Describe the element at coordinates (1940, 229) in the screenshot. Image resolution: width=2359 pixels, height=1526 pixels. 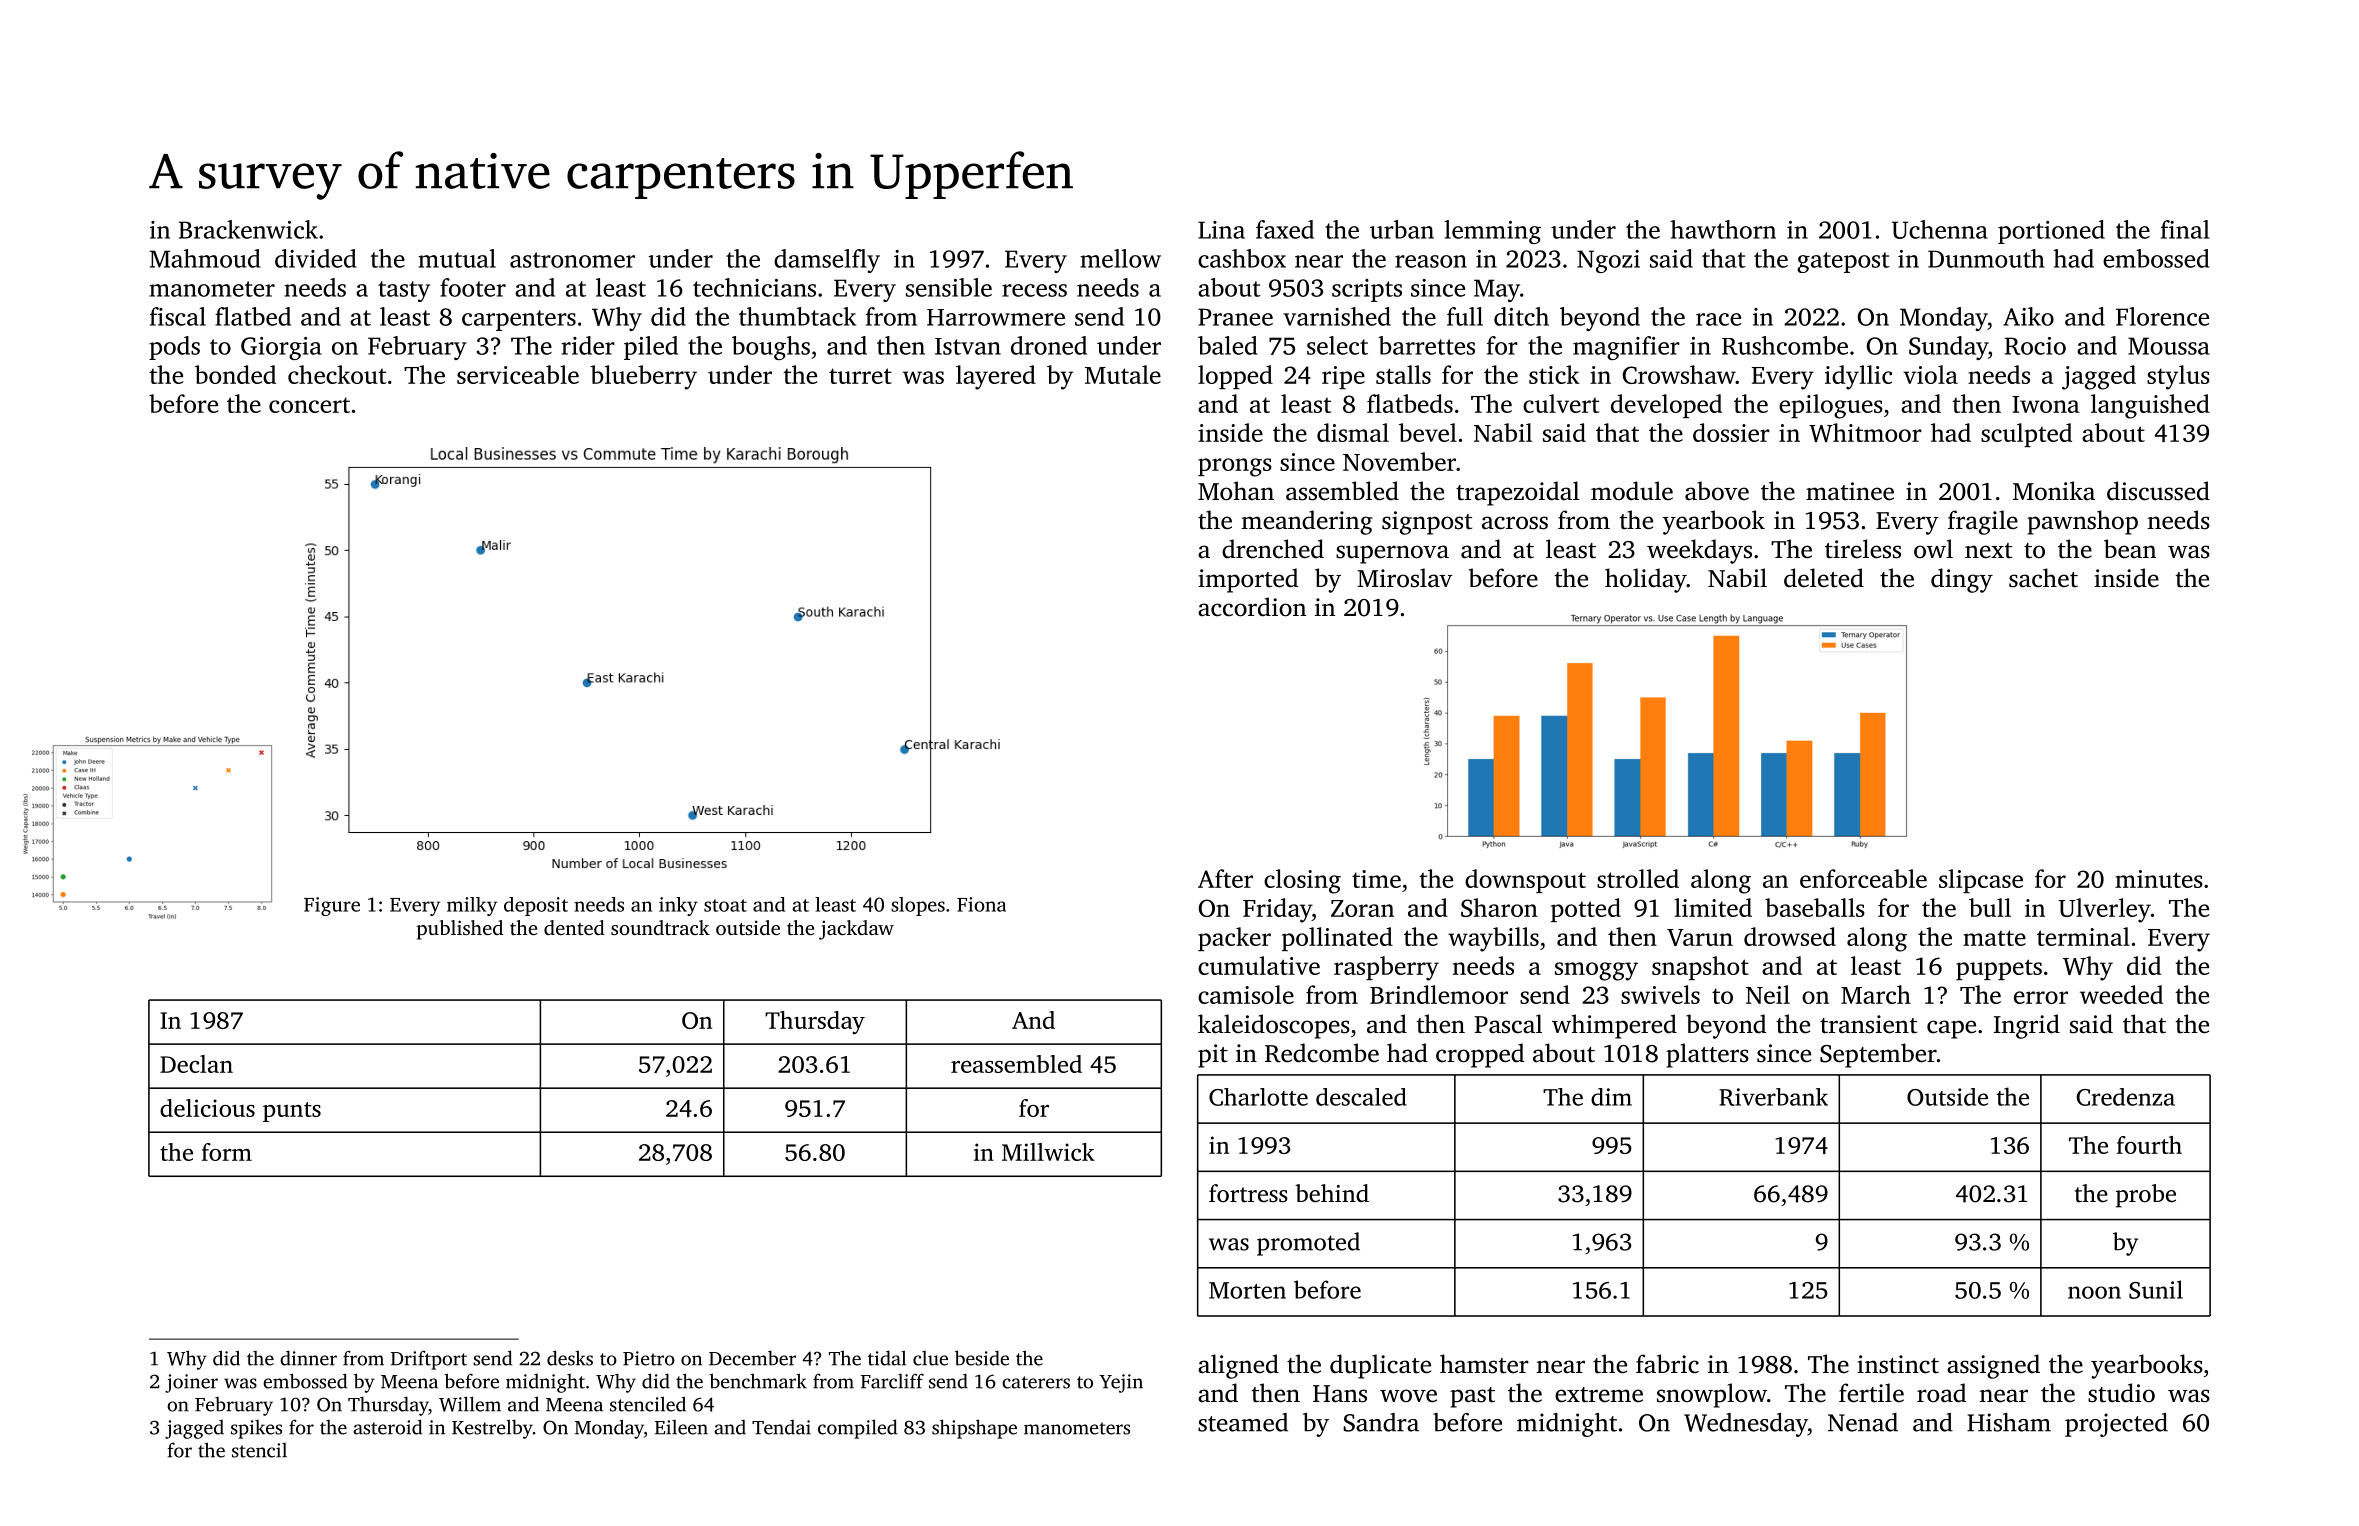
I see `Uchenna` at that location.
